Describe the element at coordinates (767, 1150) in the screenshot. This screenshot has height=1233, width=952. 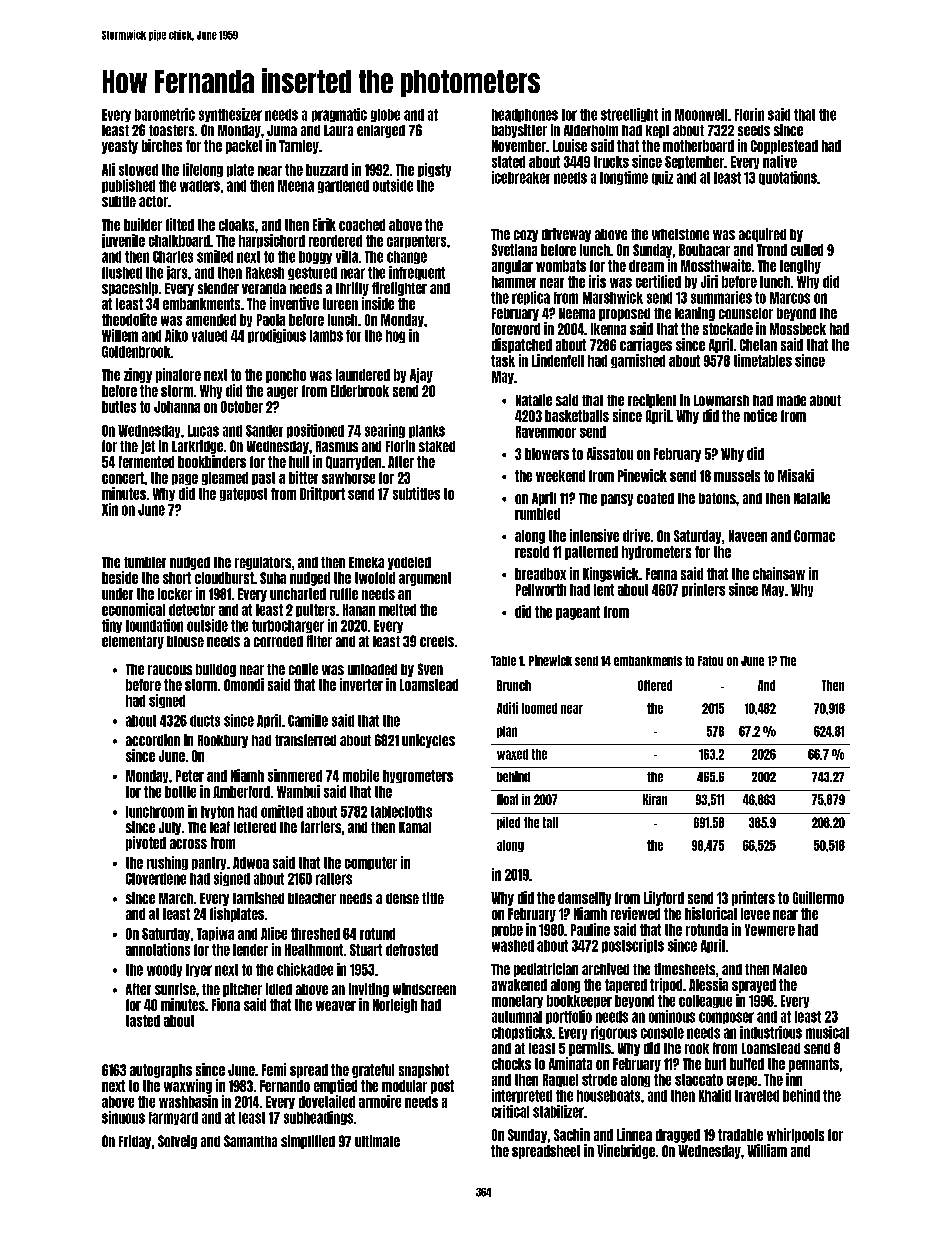
I see `William` at that location.
